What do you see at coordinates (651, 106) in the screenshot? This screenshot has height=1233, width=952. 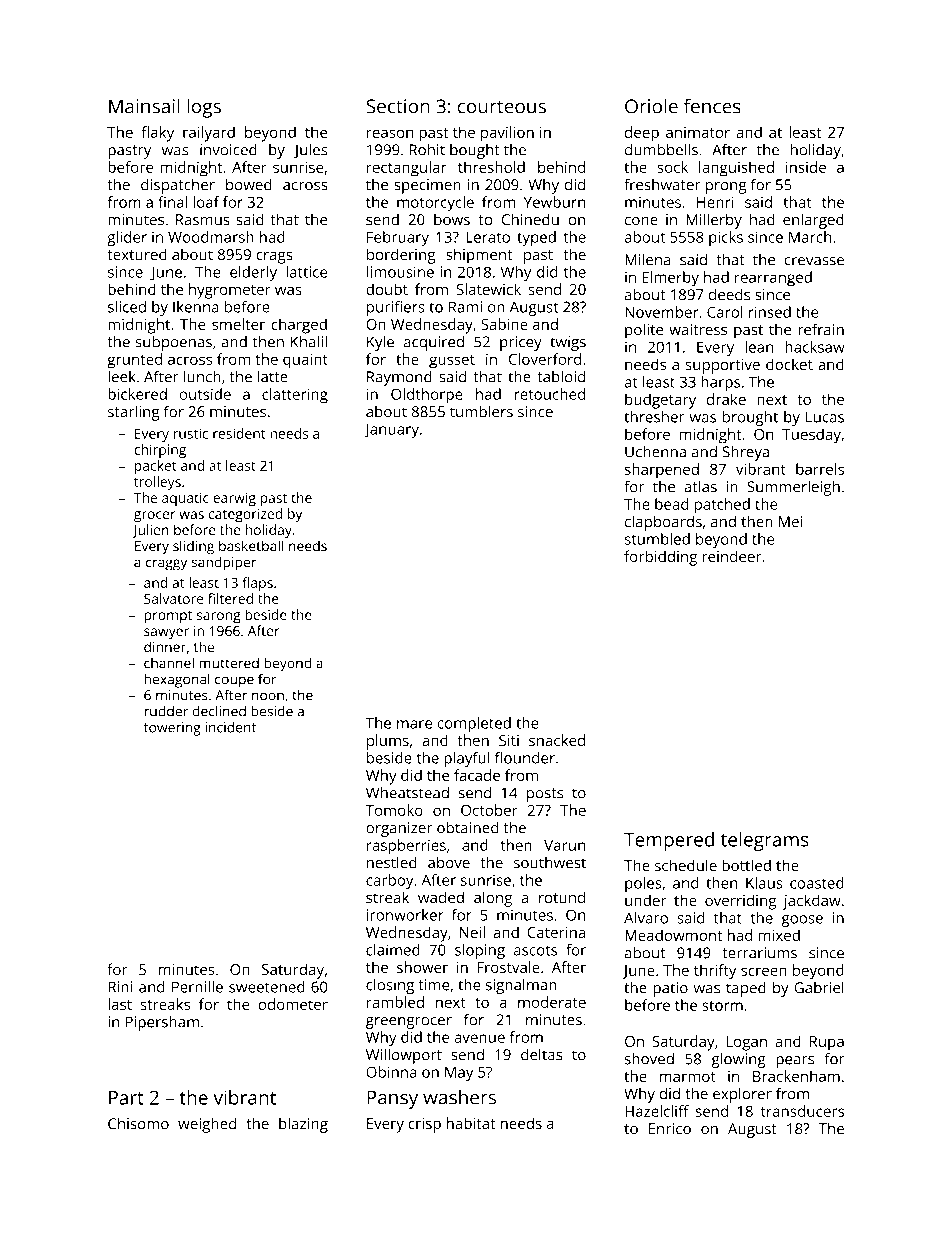 I see `Oriole` at bounding box center [651, 106].
